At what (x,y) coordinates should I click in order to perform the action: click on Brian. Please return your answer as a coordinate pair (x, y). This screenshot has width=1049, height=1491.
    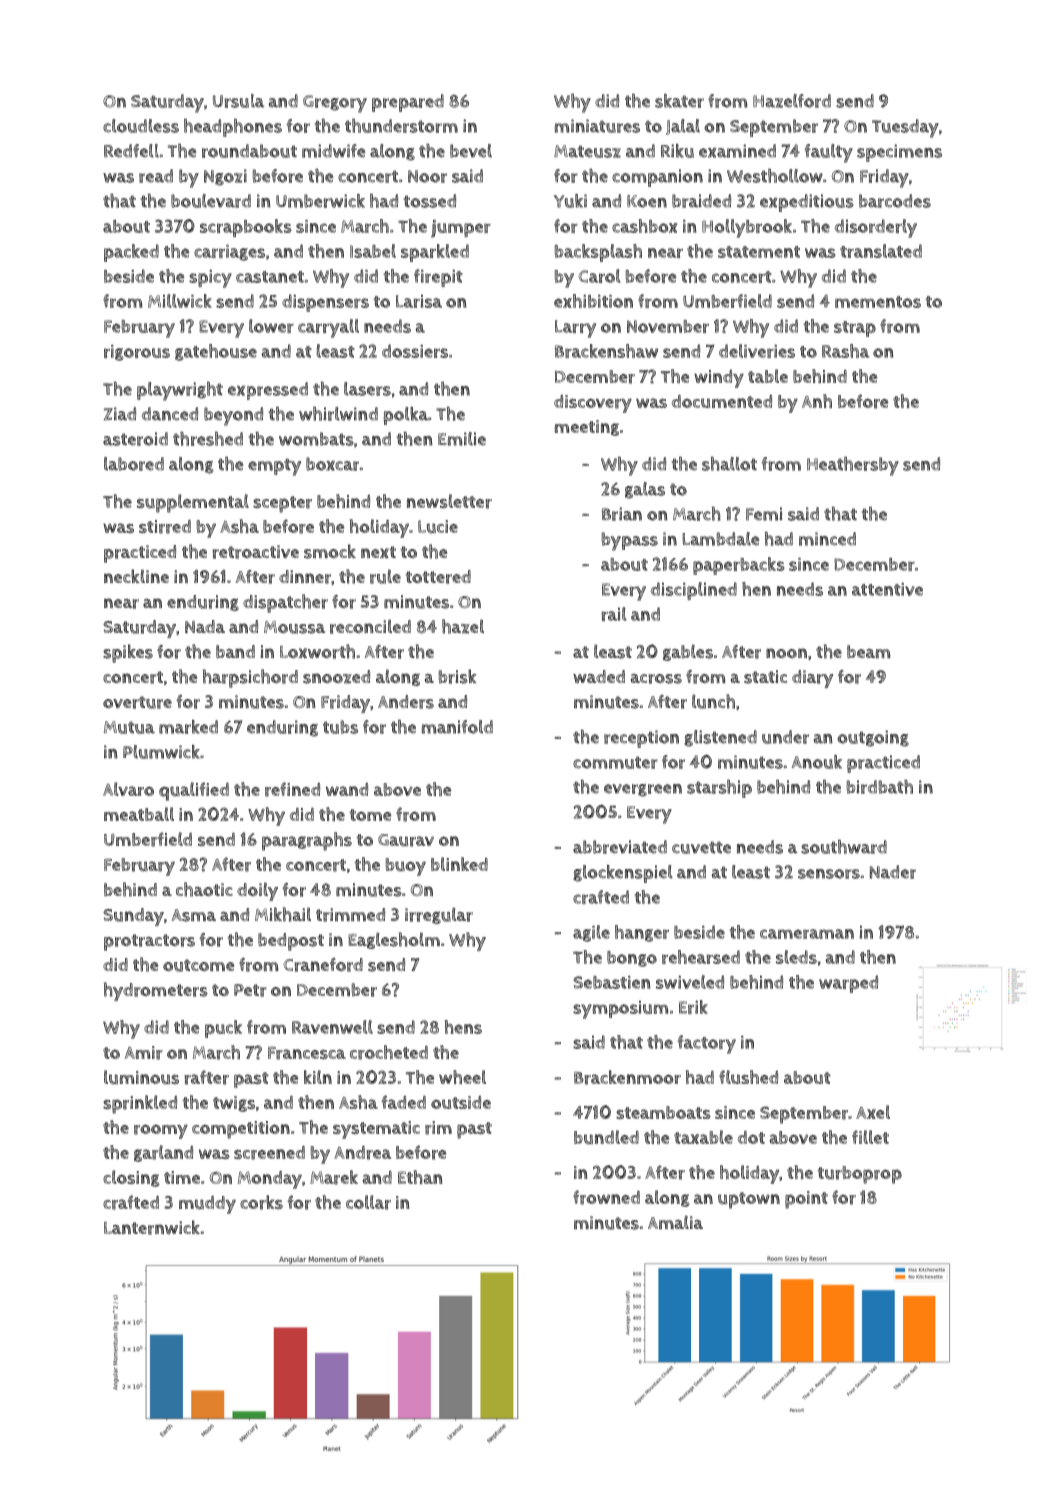
    Looking at the image, I should click on (622, 514).
